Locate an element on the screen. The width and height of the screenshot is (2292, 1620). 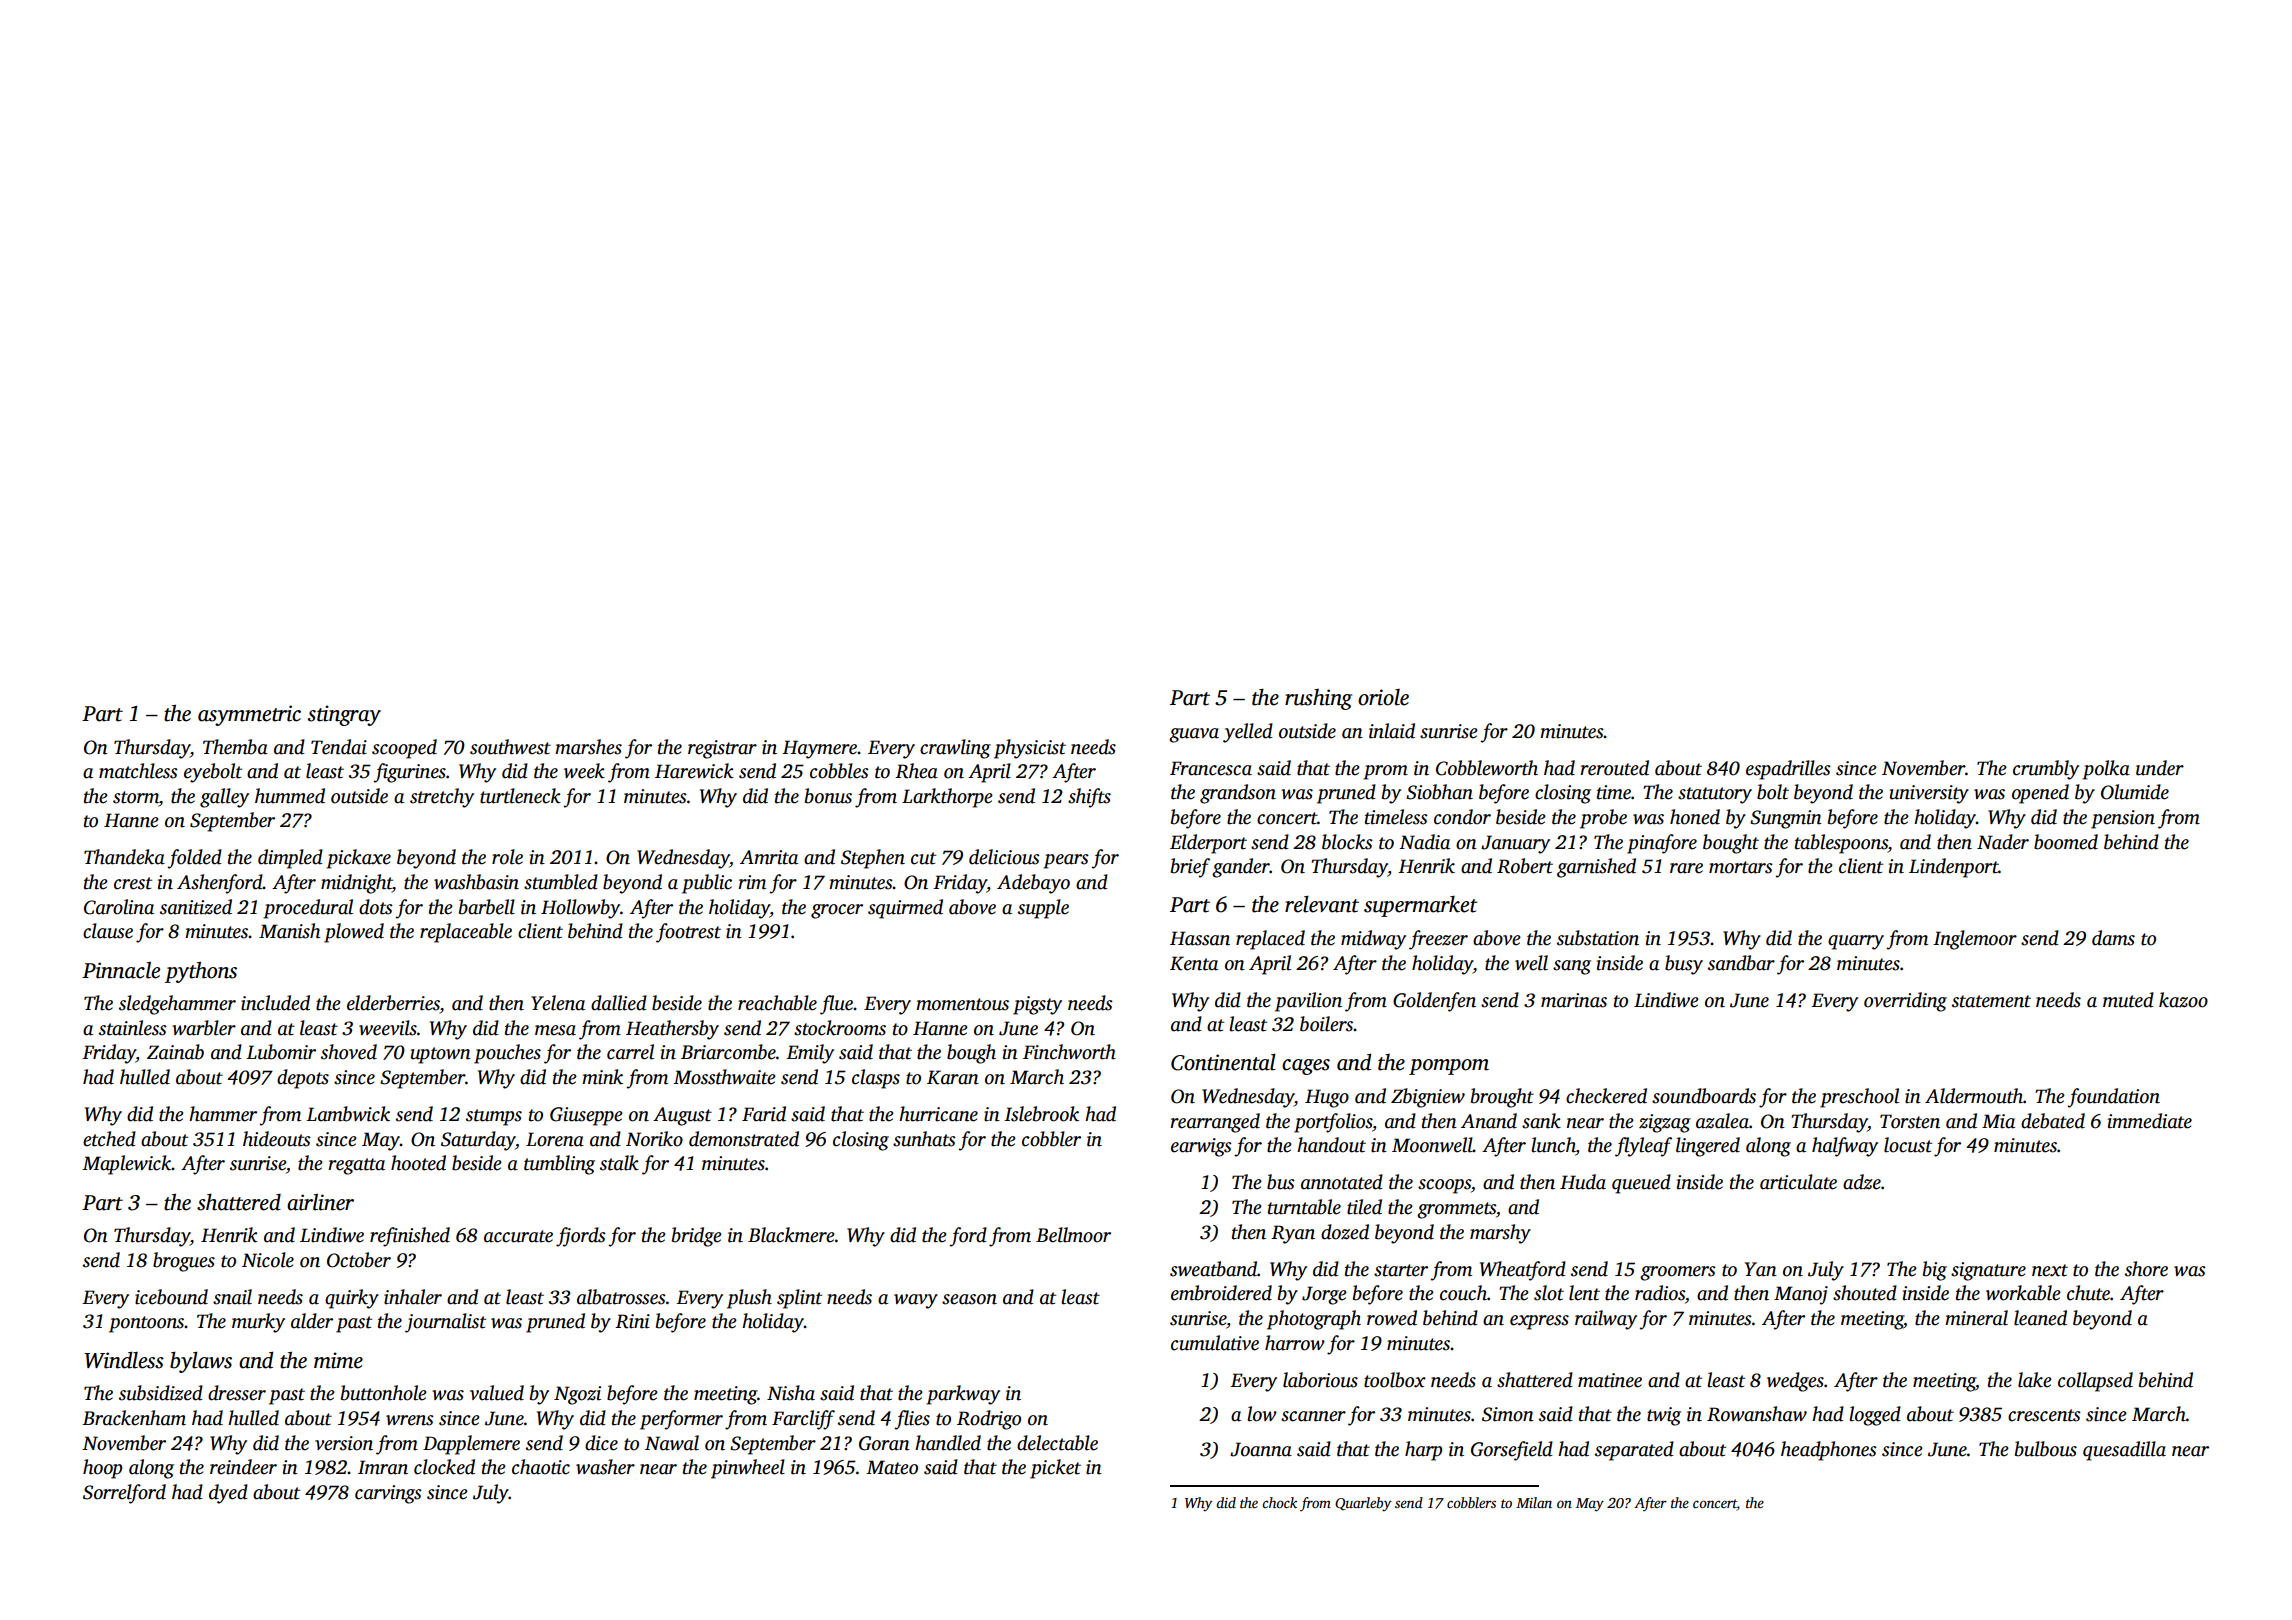
season is located at coordinates (969, 1299).
